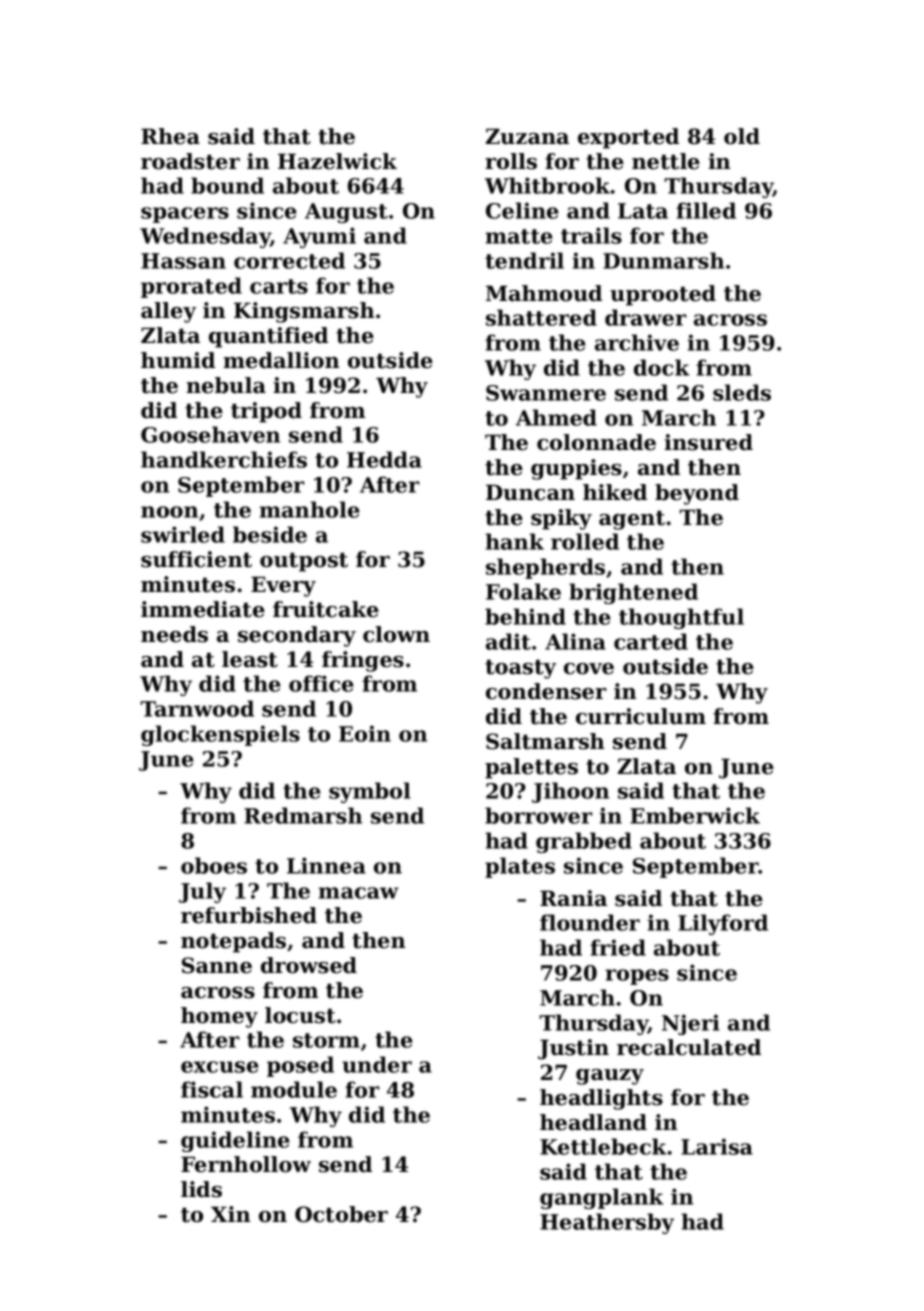 The width and height of the screenshot is (924, 1311). Describe the element at coordinates (607, 1223) in the screenshot. I see `Heathersby` at that location.
